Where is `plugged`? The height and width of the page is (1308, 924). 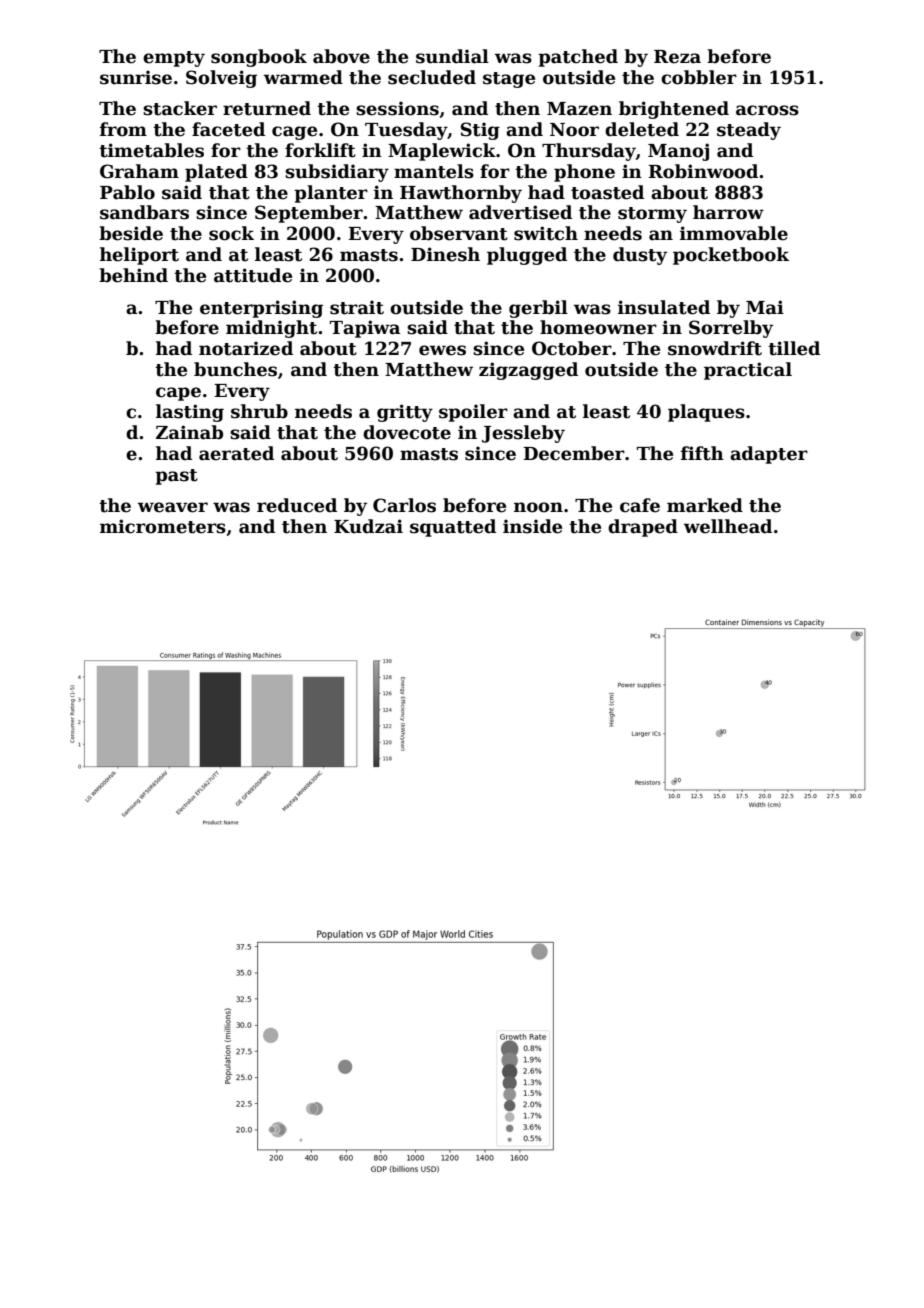 plugged is located at coordinates (527, 256).
